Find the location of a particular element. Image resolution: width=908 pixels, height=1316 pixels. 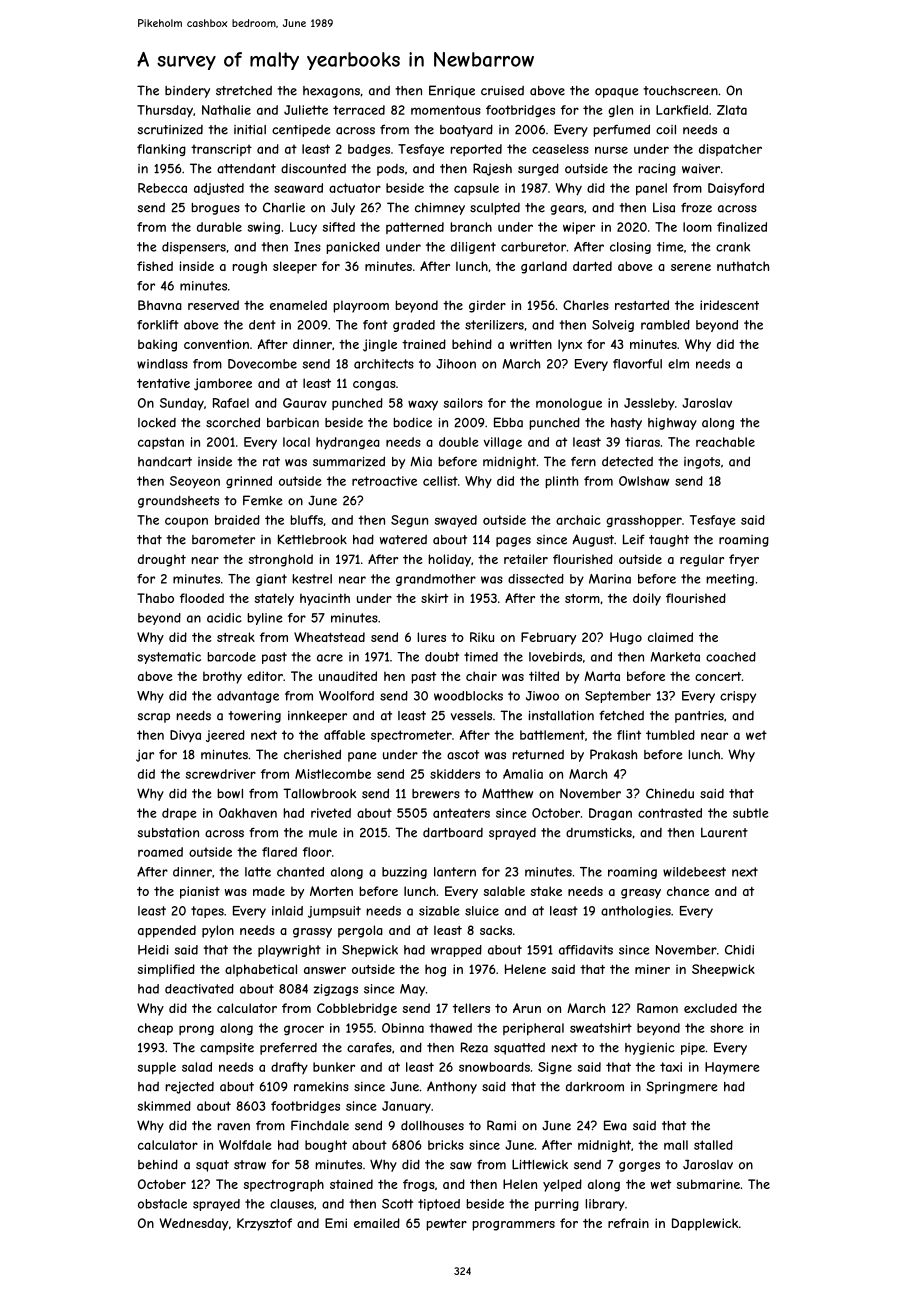

hexagons is located at coordinates (331, 92).
